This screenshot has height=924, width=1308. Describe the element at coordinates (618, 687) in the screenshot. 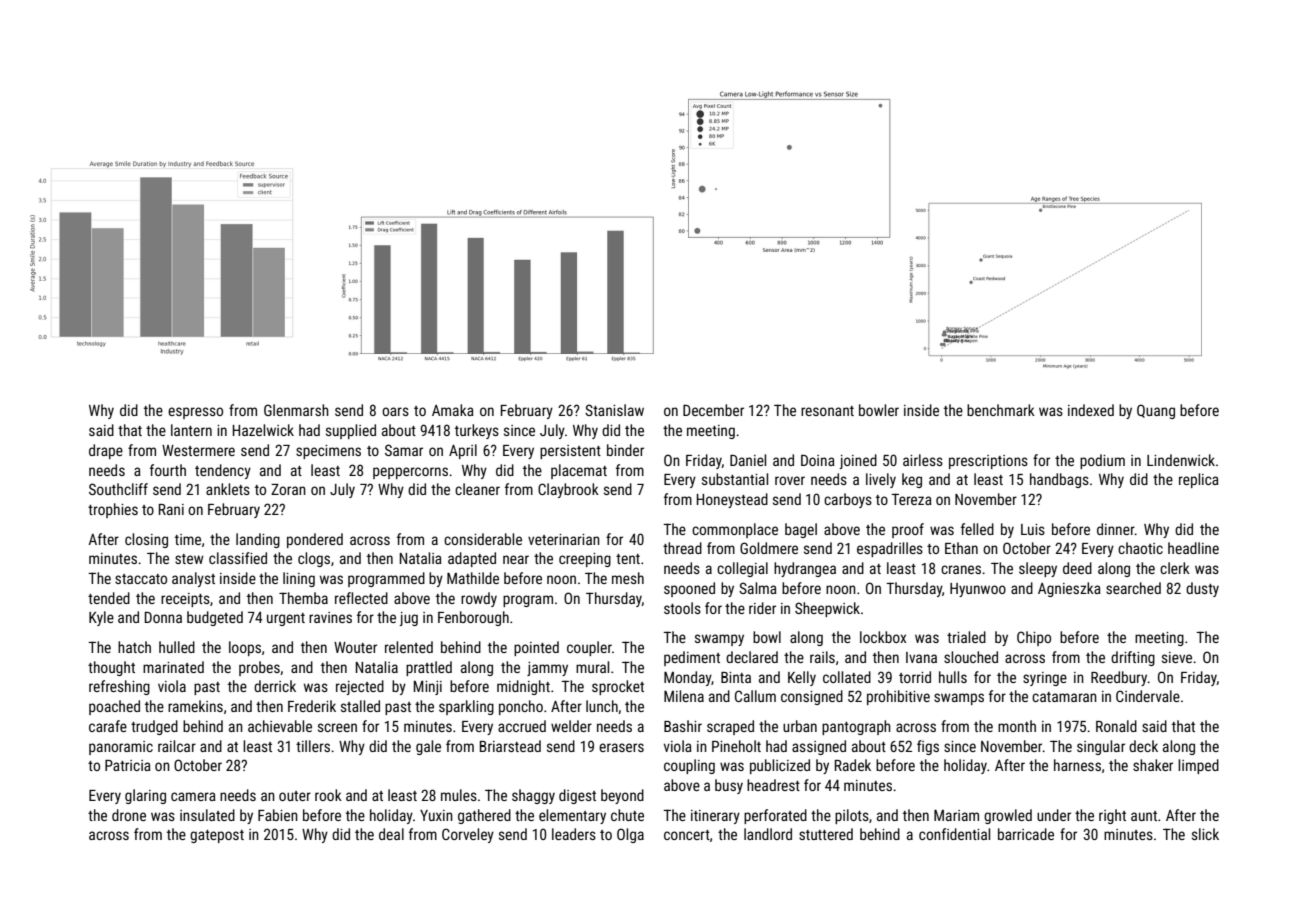

I see `sprocket` at that location.
